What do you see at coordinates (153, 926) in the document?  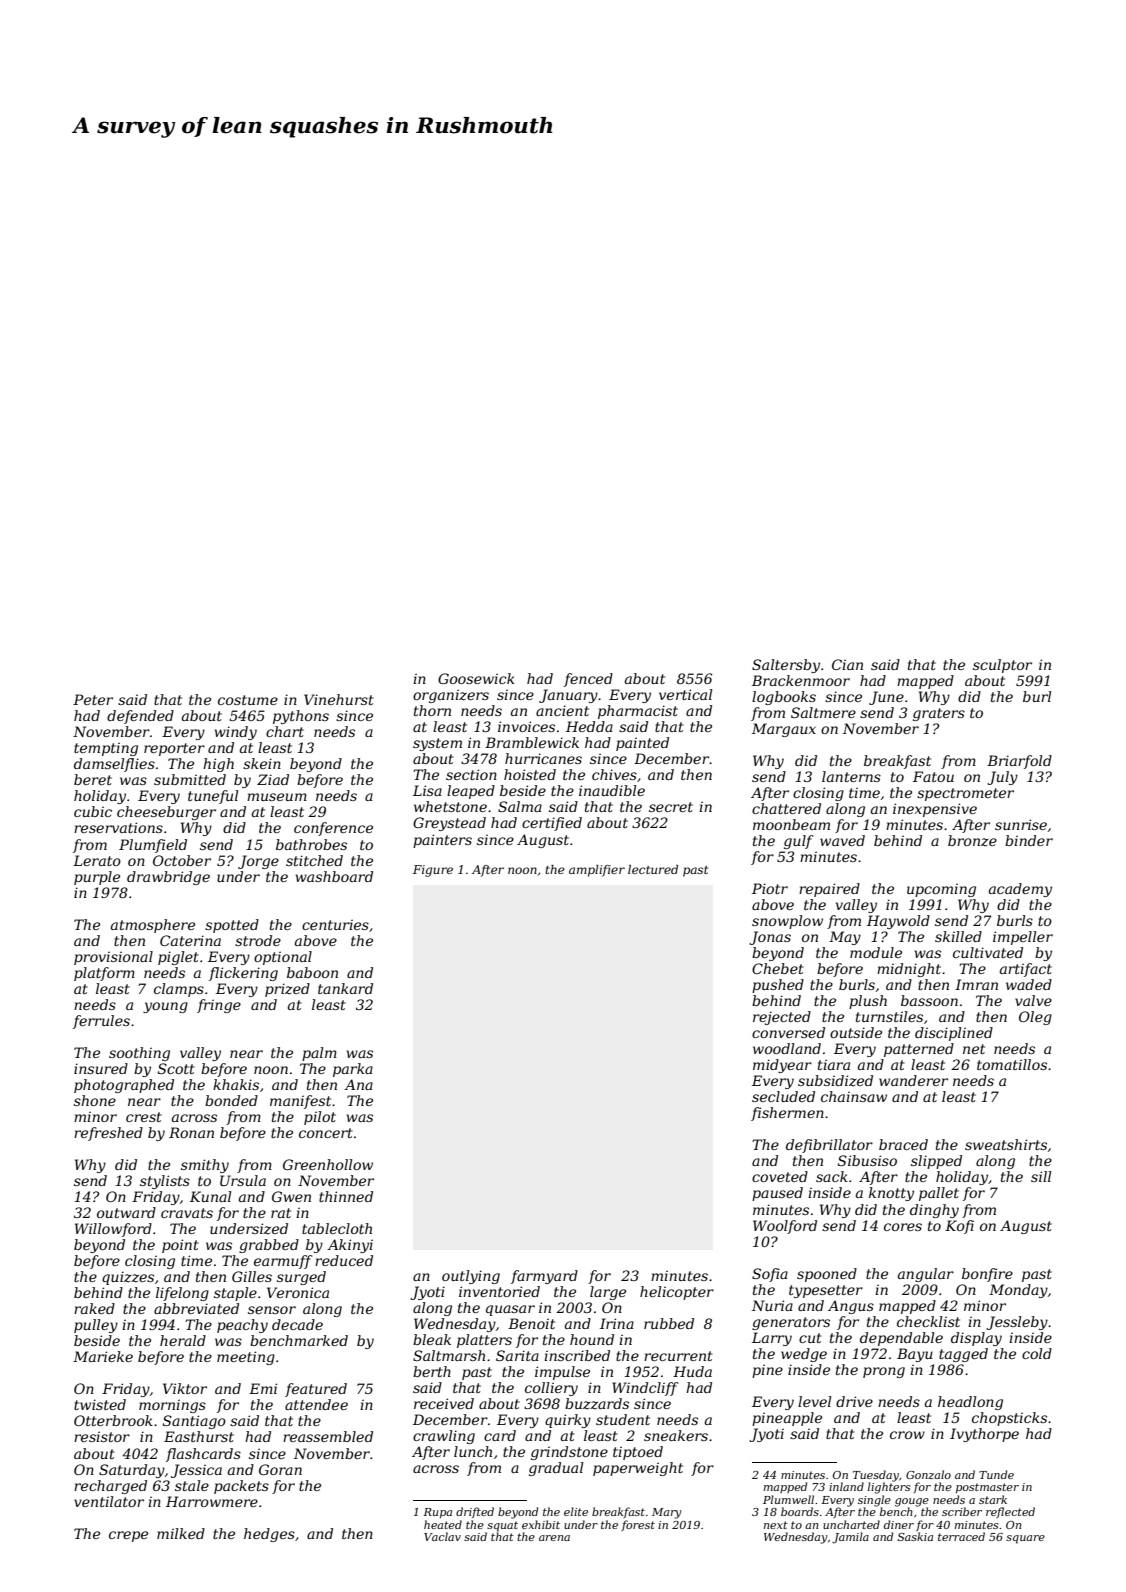 I see `atmosphere` at bounding box center [153, 926].
